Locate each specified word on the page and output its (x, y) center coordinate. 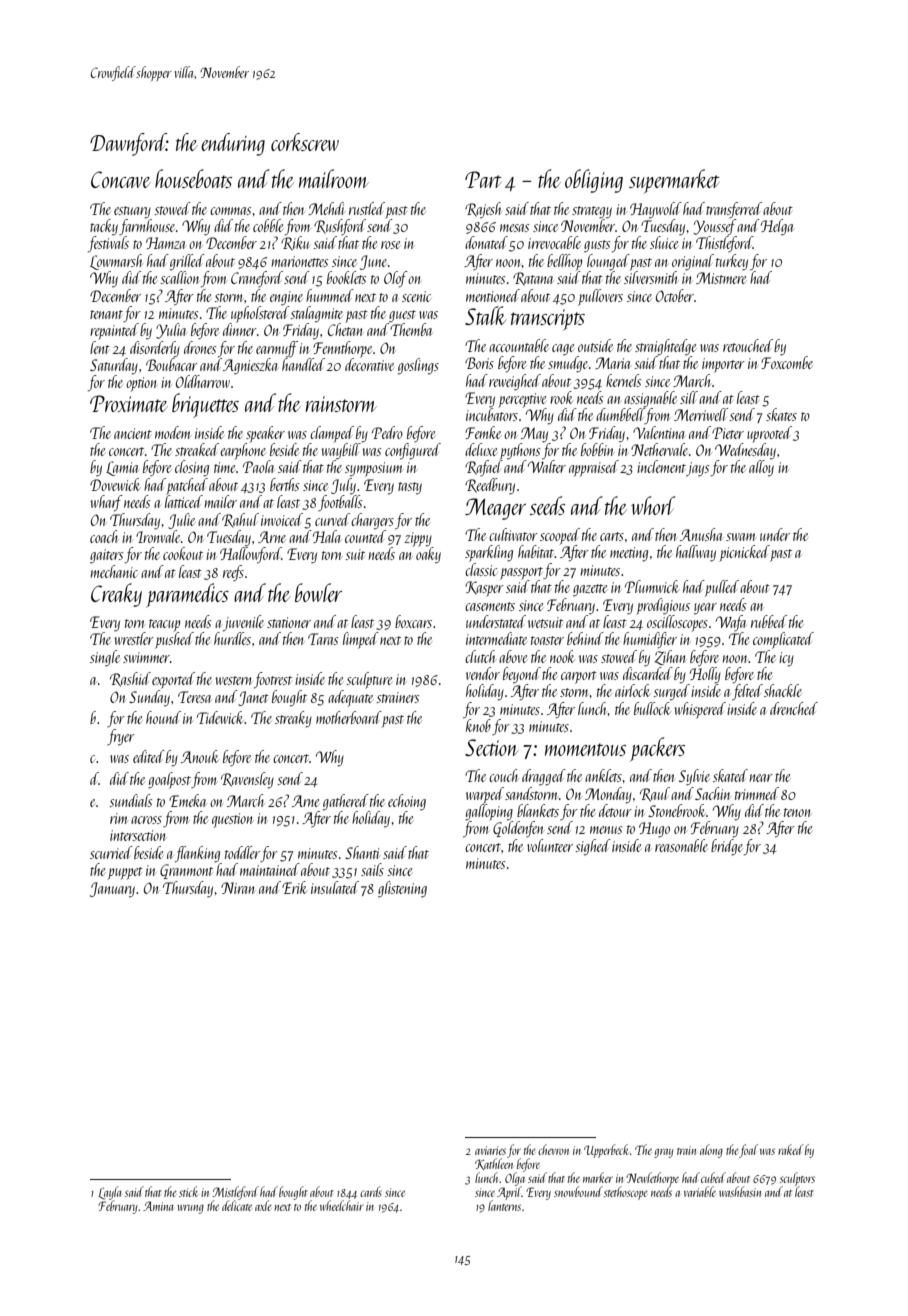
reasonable (681, 845)
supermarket (674, 181)
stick (188, 1191)
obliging (594, 181)
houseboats (193, 178)
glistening (402, 889)
